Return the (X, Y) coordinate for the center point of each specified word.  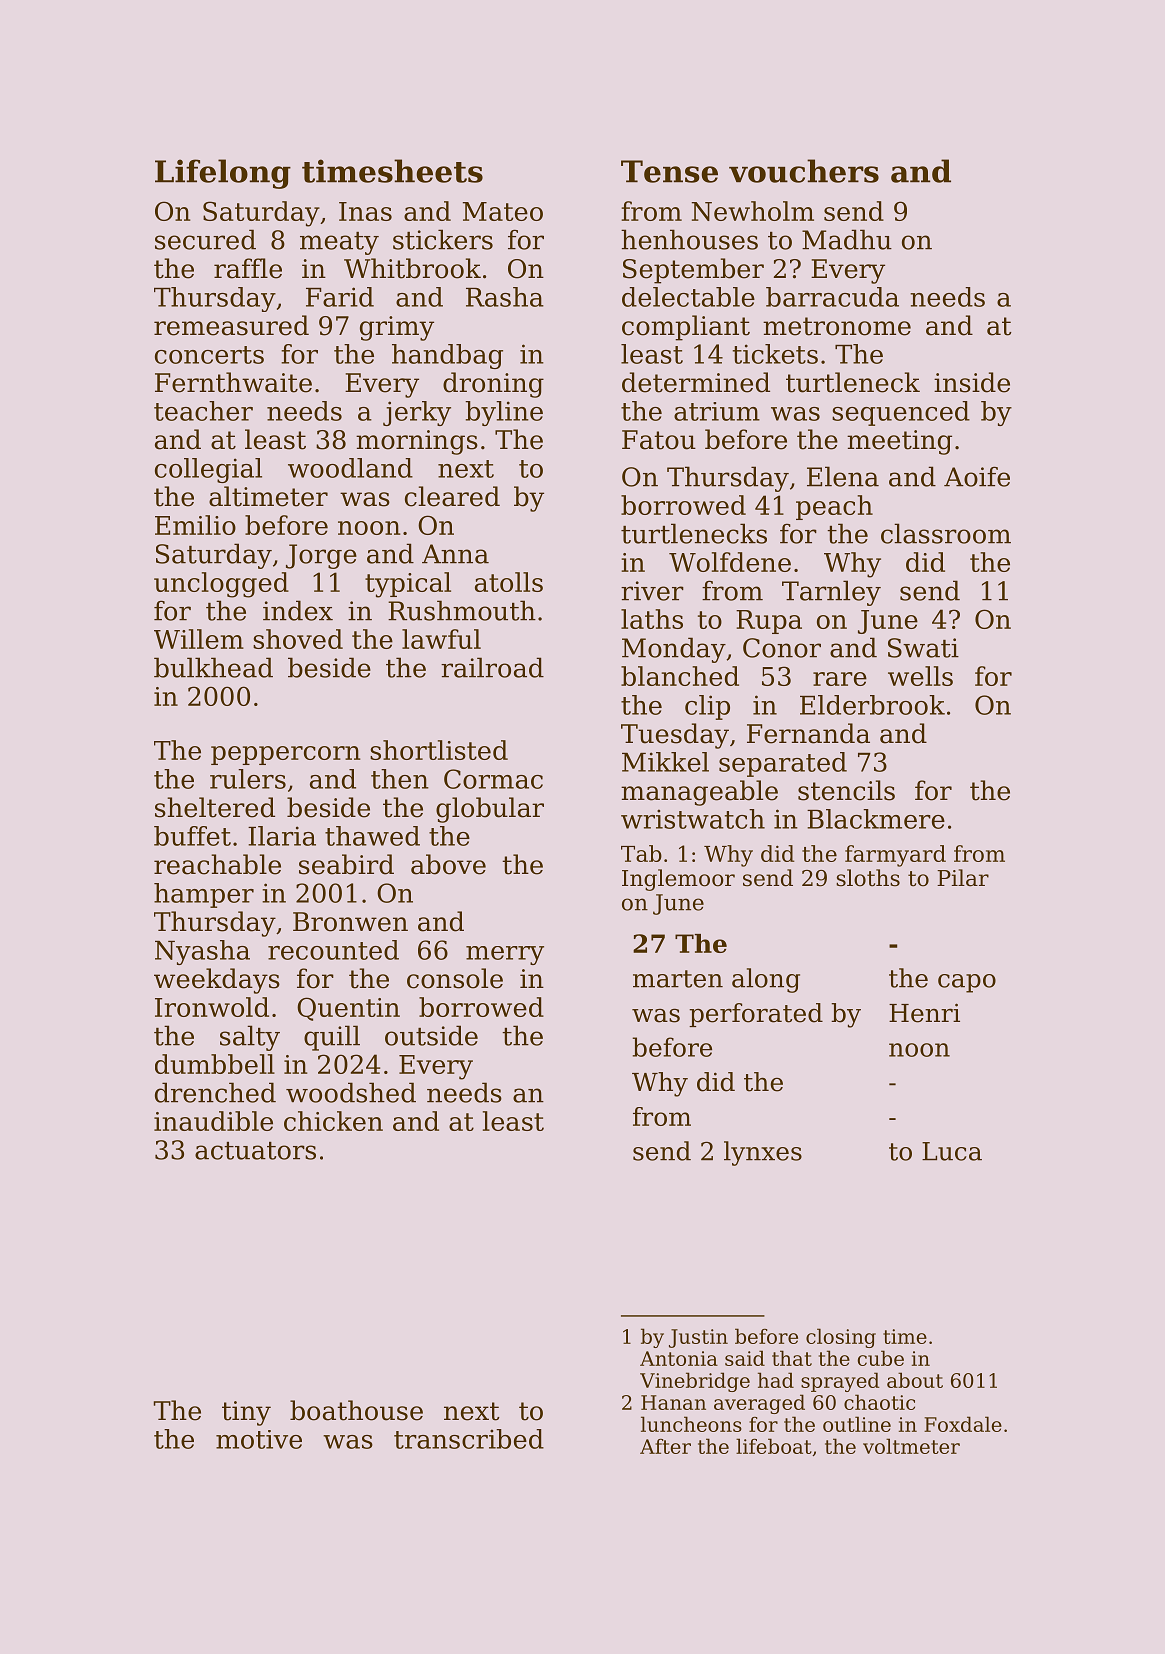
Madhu (847, 239)
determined (696, 382)
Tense (669, 171)
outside (431, 1035)
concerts (209, 355)
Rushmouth (462, 610)
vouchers (804, 171)
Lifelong (223, 174)
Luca (952, 1151)
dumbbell (215, 1064)
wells (920, 676)
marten (678, 979)
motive (259, 1439)
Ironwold (212, 1007)
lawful (441, 639)
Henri (924, 1013)
